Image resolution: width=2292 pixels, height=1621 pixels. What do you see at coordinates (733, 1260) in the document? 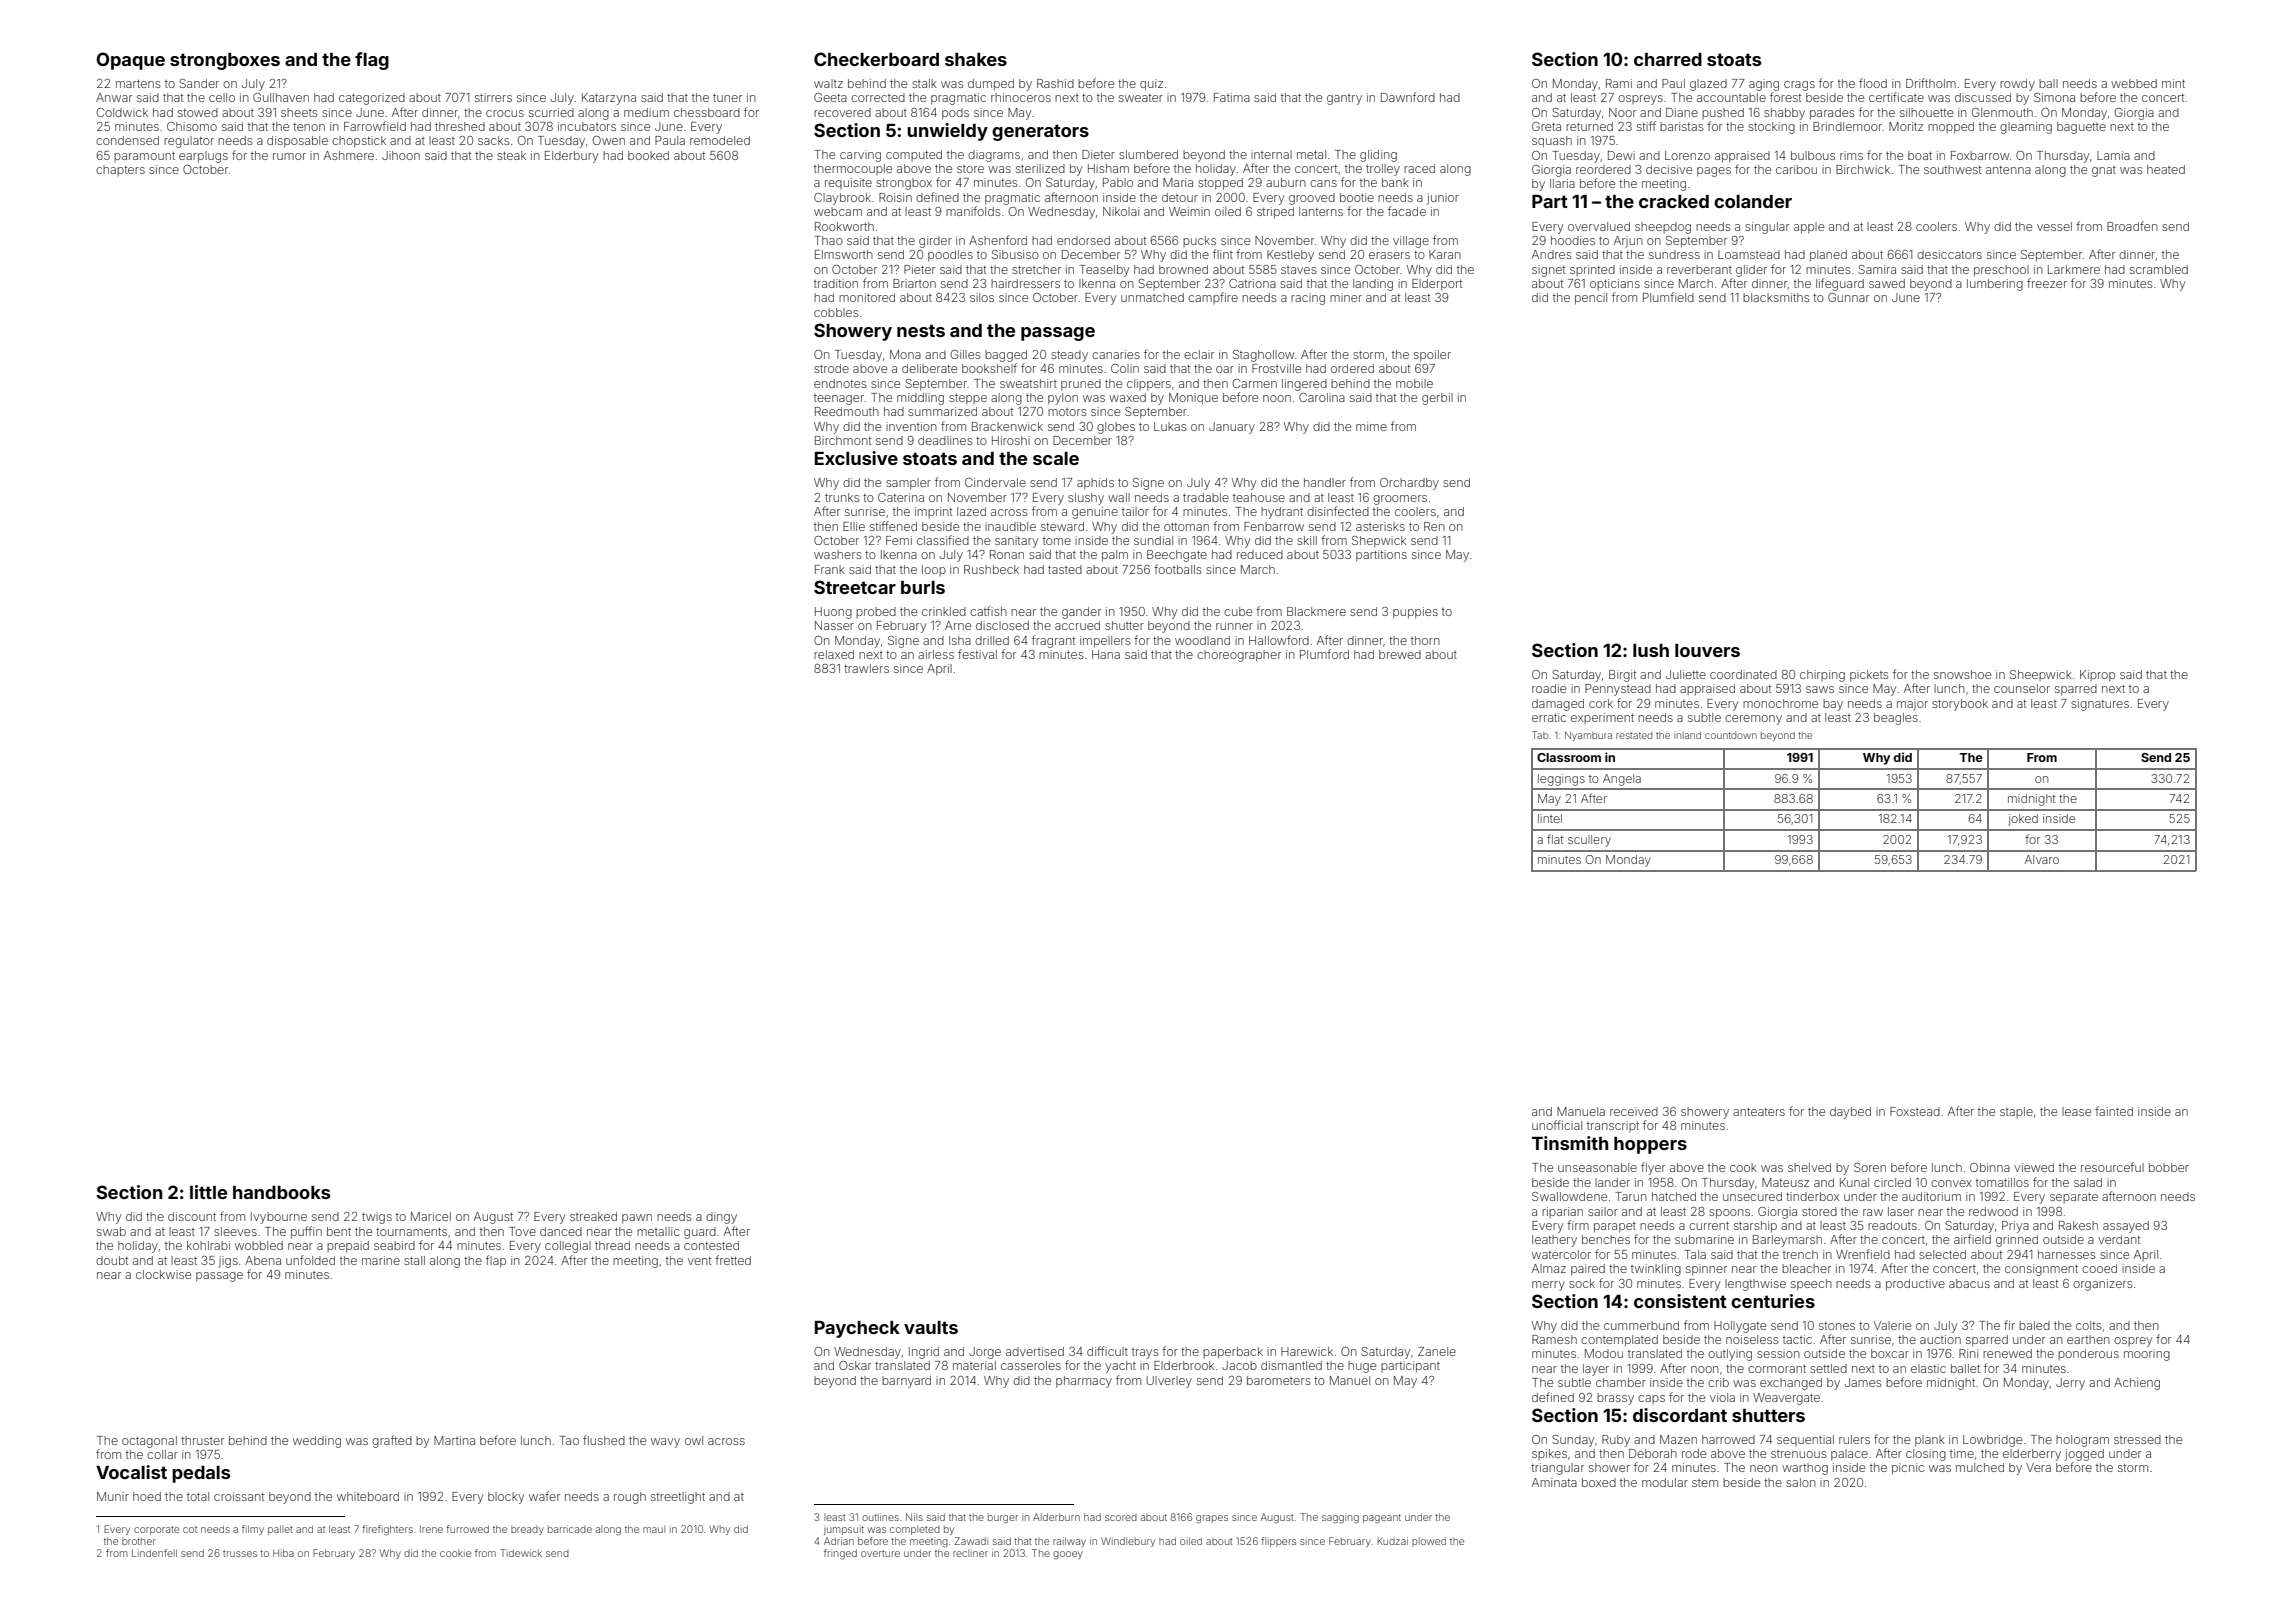
I see `fretted` at bounding box center [733, 1260].
